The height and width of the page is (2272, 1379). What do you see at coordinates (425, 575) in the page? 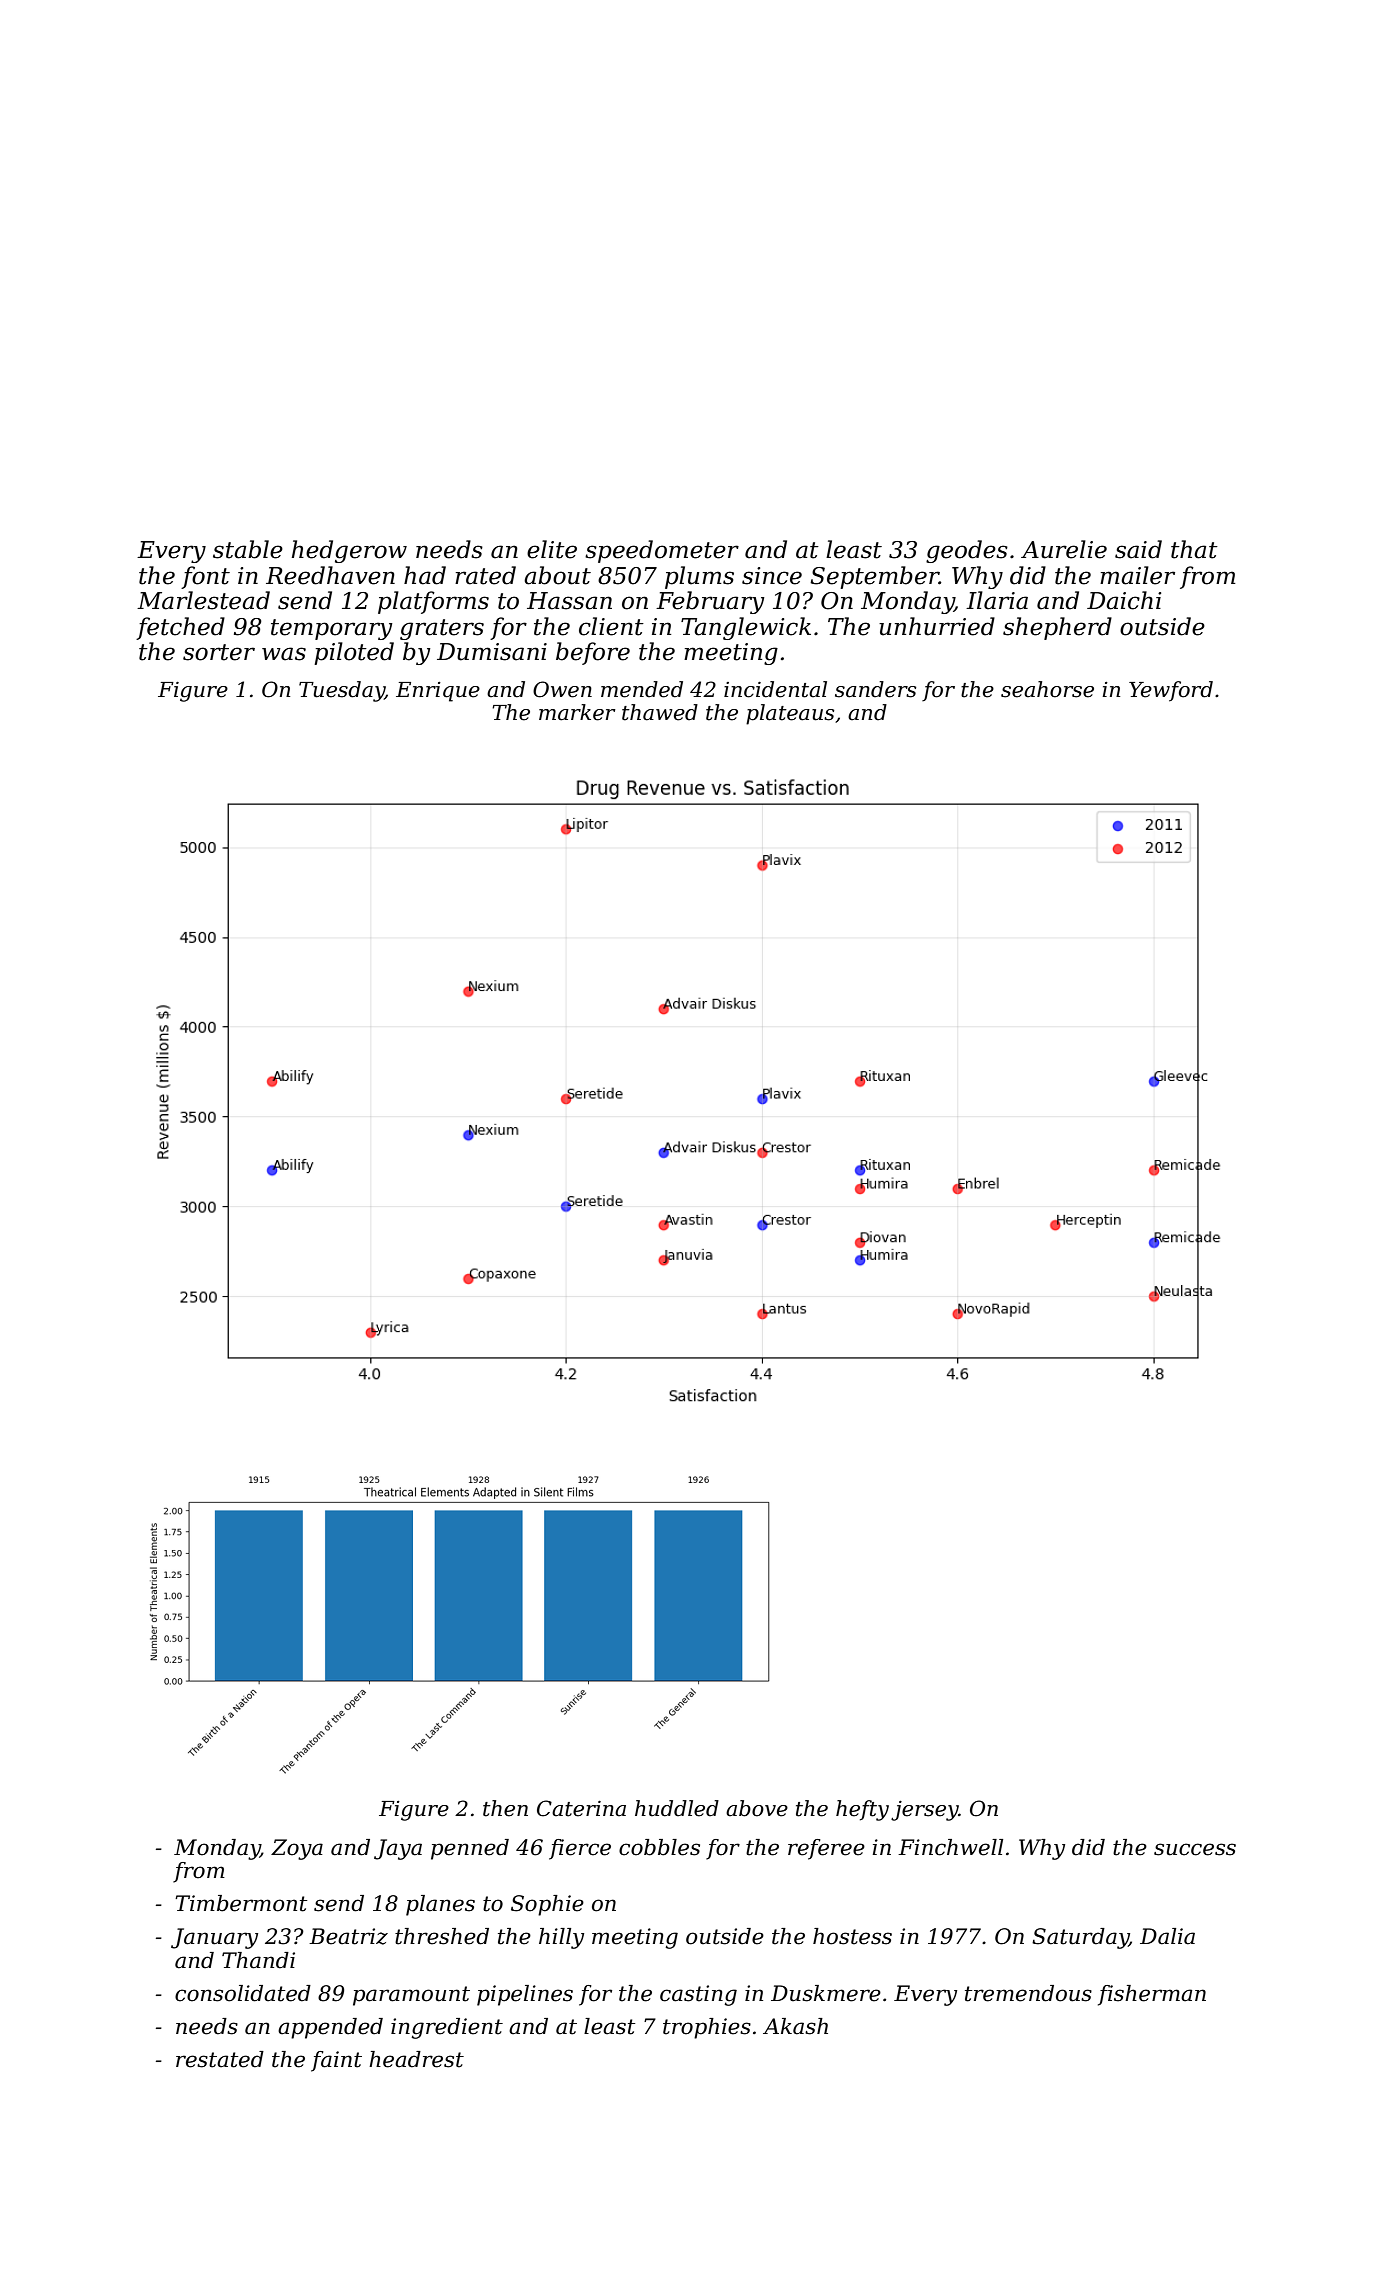
I see `had` at bounding box center [425, 575].
